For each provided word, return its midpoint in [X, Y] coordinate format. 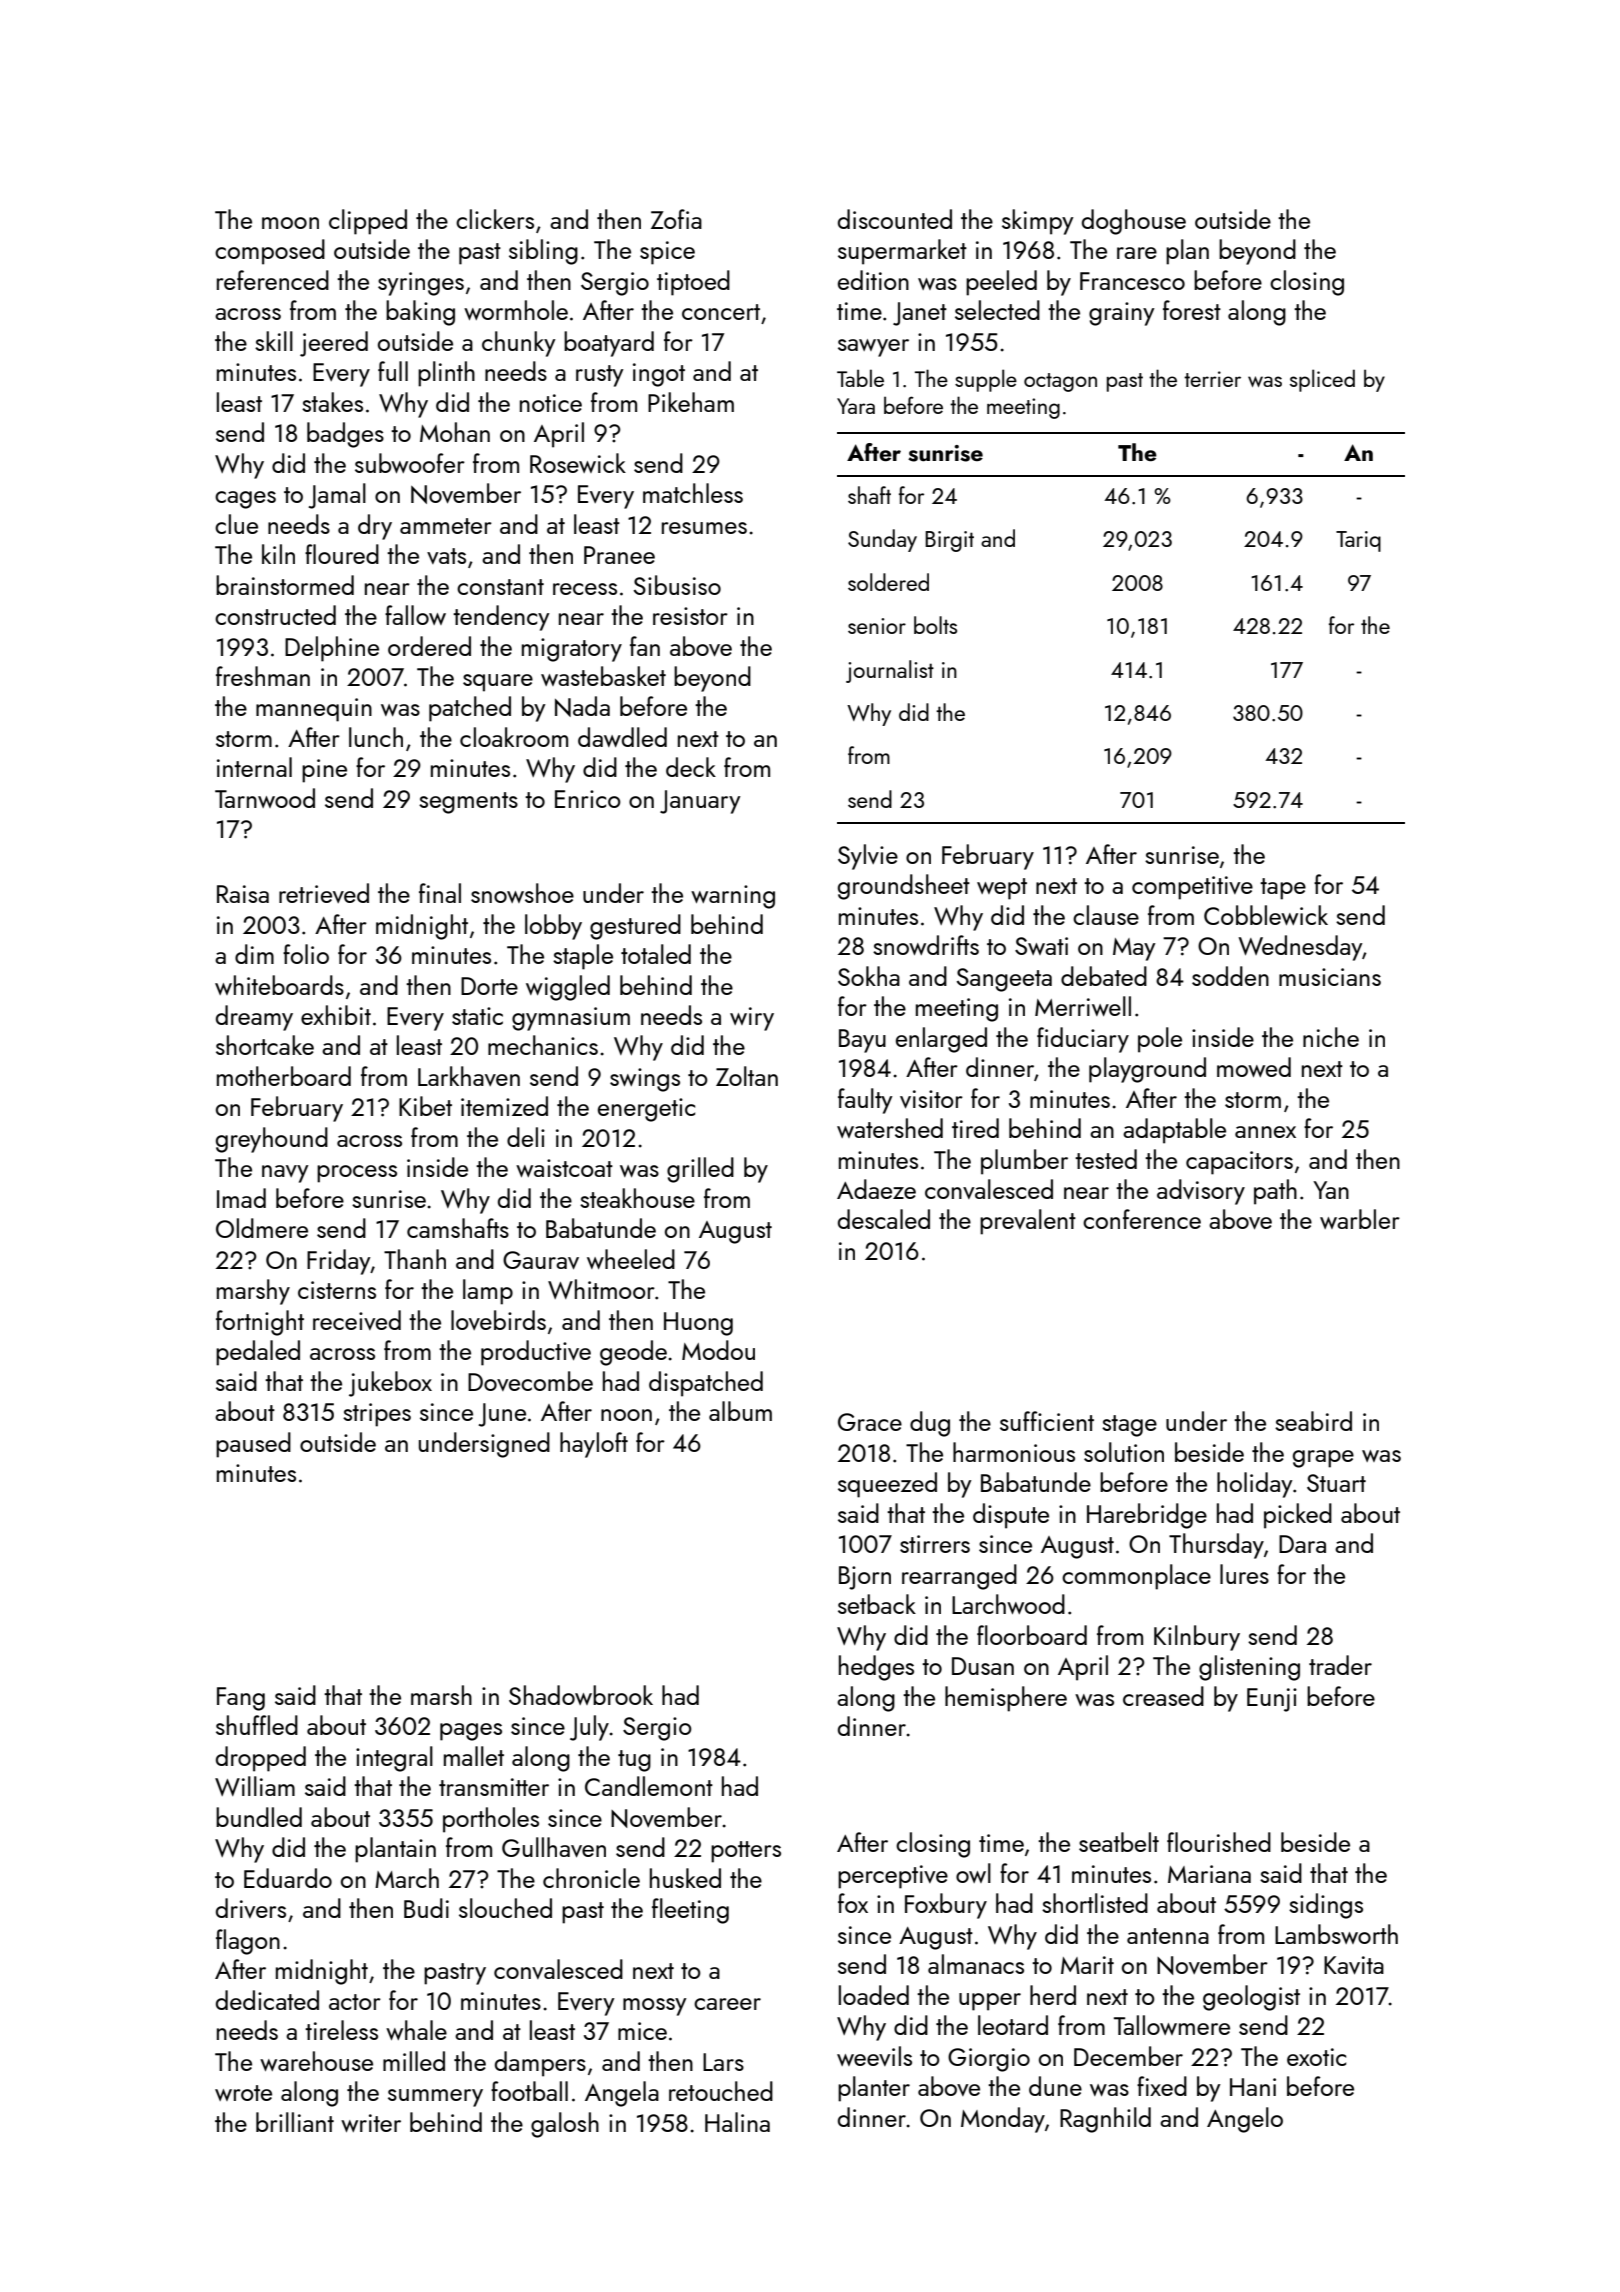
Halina [737, 2122]
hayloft [594, 1445]
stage [1129, 1426]
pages [471, 1732]
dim [254, 954]
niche [1331, 1037]
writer [371, 2123]
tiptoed [693, 283]
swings [645, 1080]
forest [1192, 310]
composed [270, 252]
